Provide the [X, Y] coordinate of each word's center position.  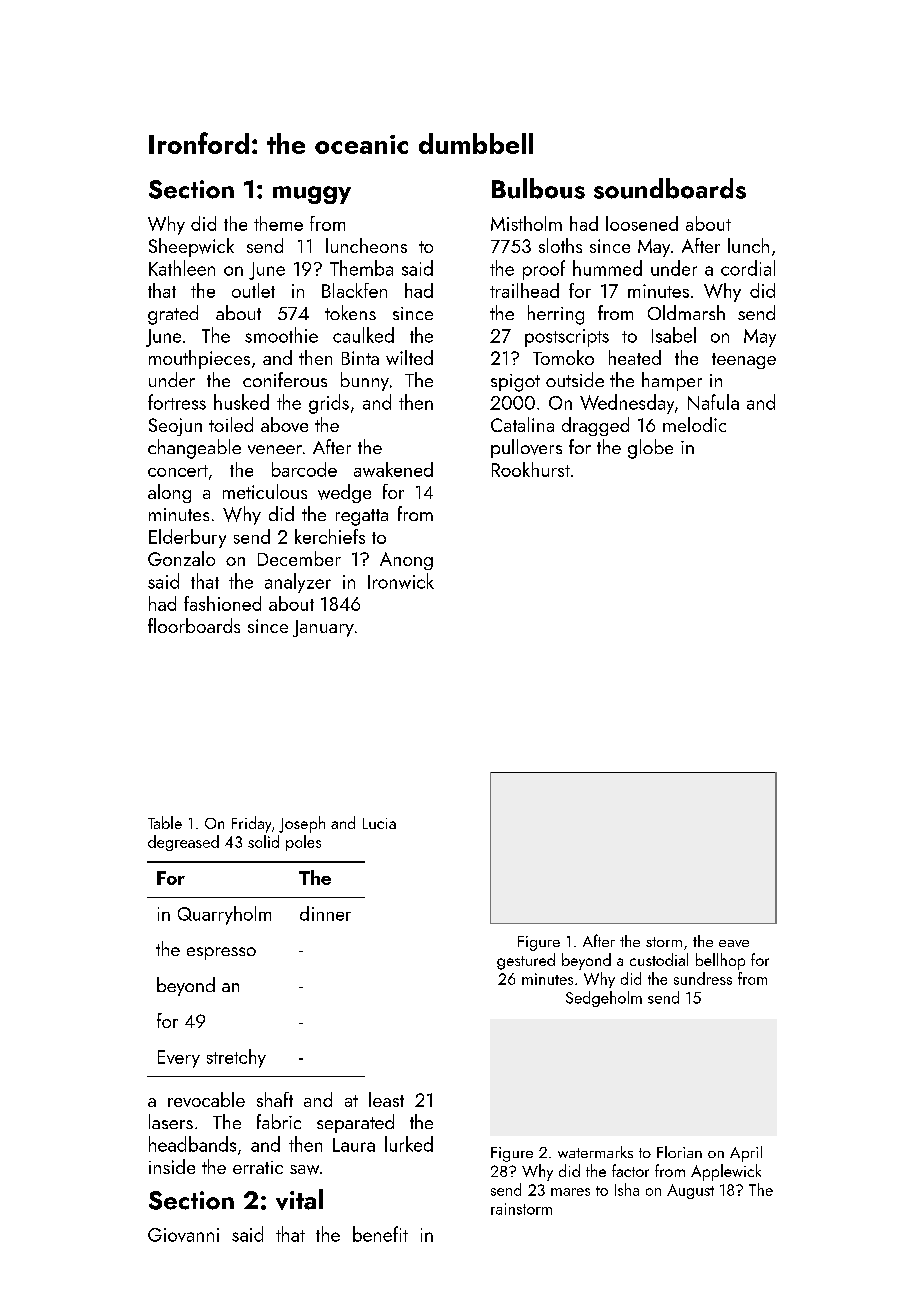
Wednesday [627, 404]
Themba [361, 268]
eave [734, 943]
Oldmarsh [686, 312]
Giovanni [183, 1235]
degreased [183, 843]
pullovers [526, 448]
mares [570, 1192]
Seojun [175, 427]
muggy [312, 195]
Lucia [379, 823]
